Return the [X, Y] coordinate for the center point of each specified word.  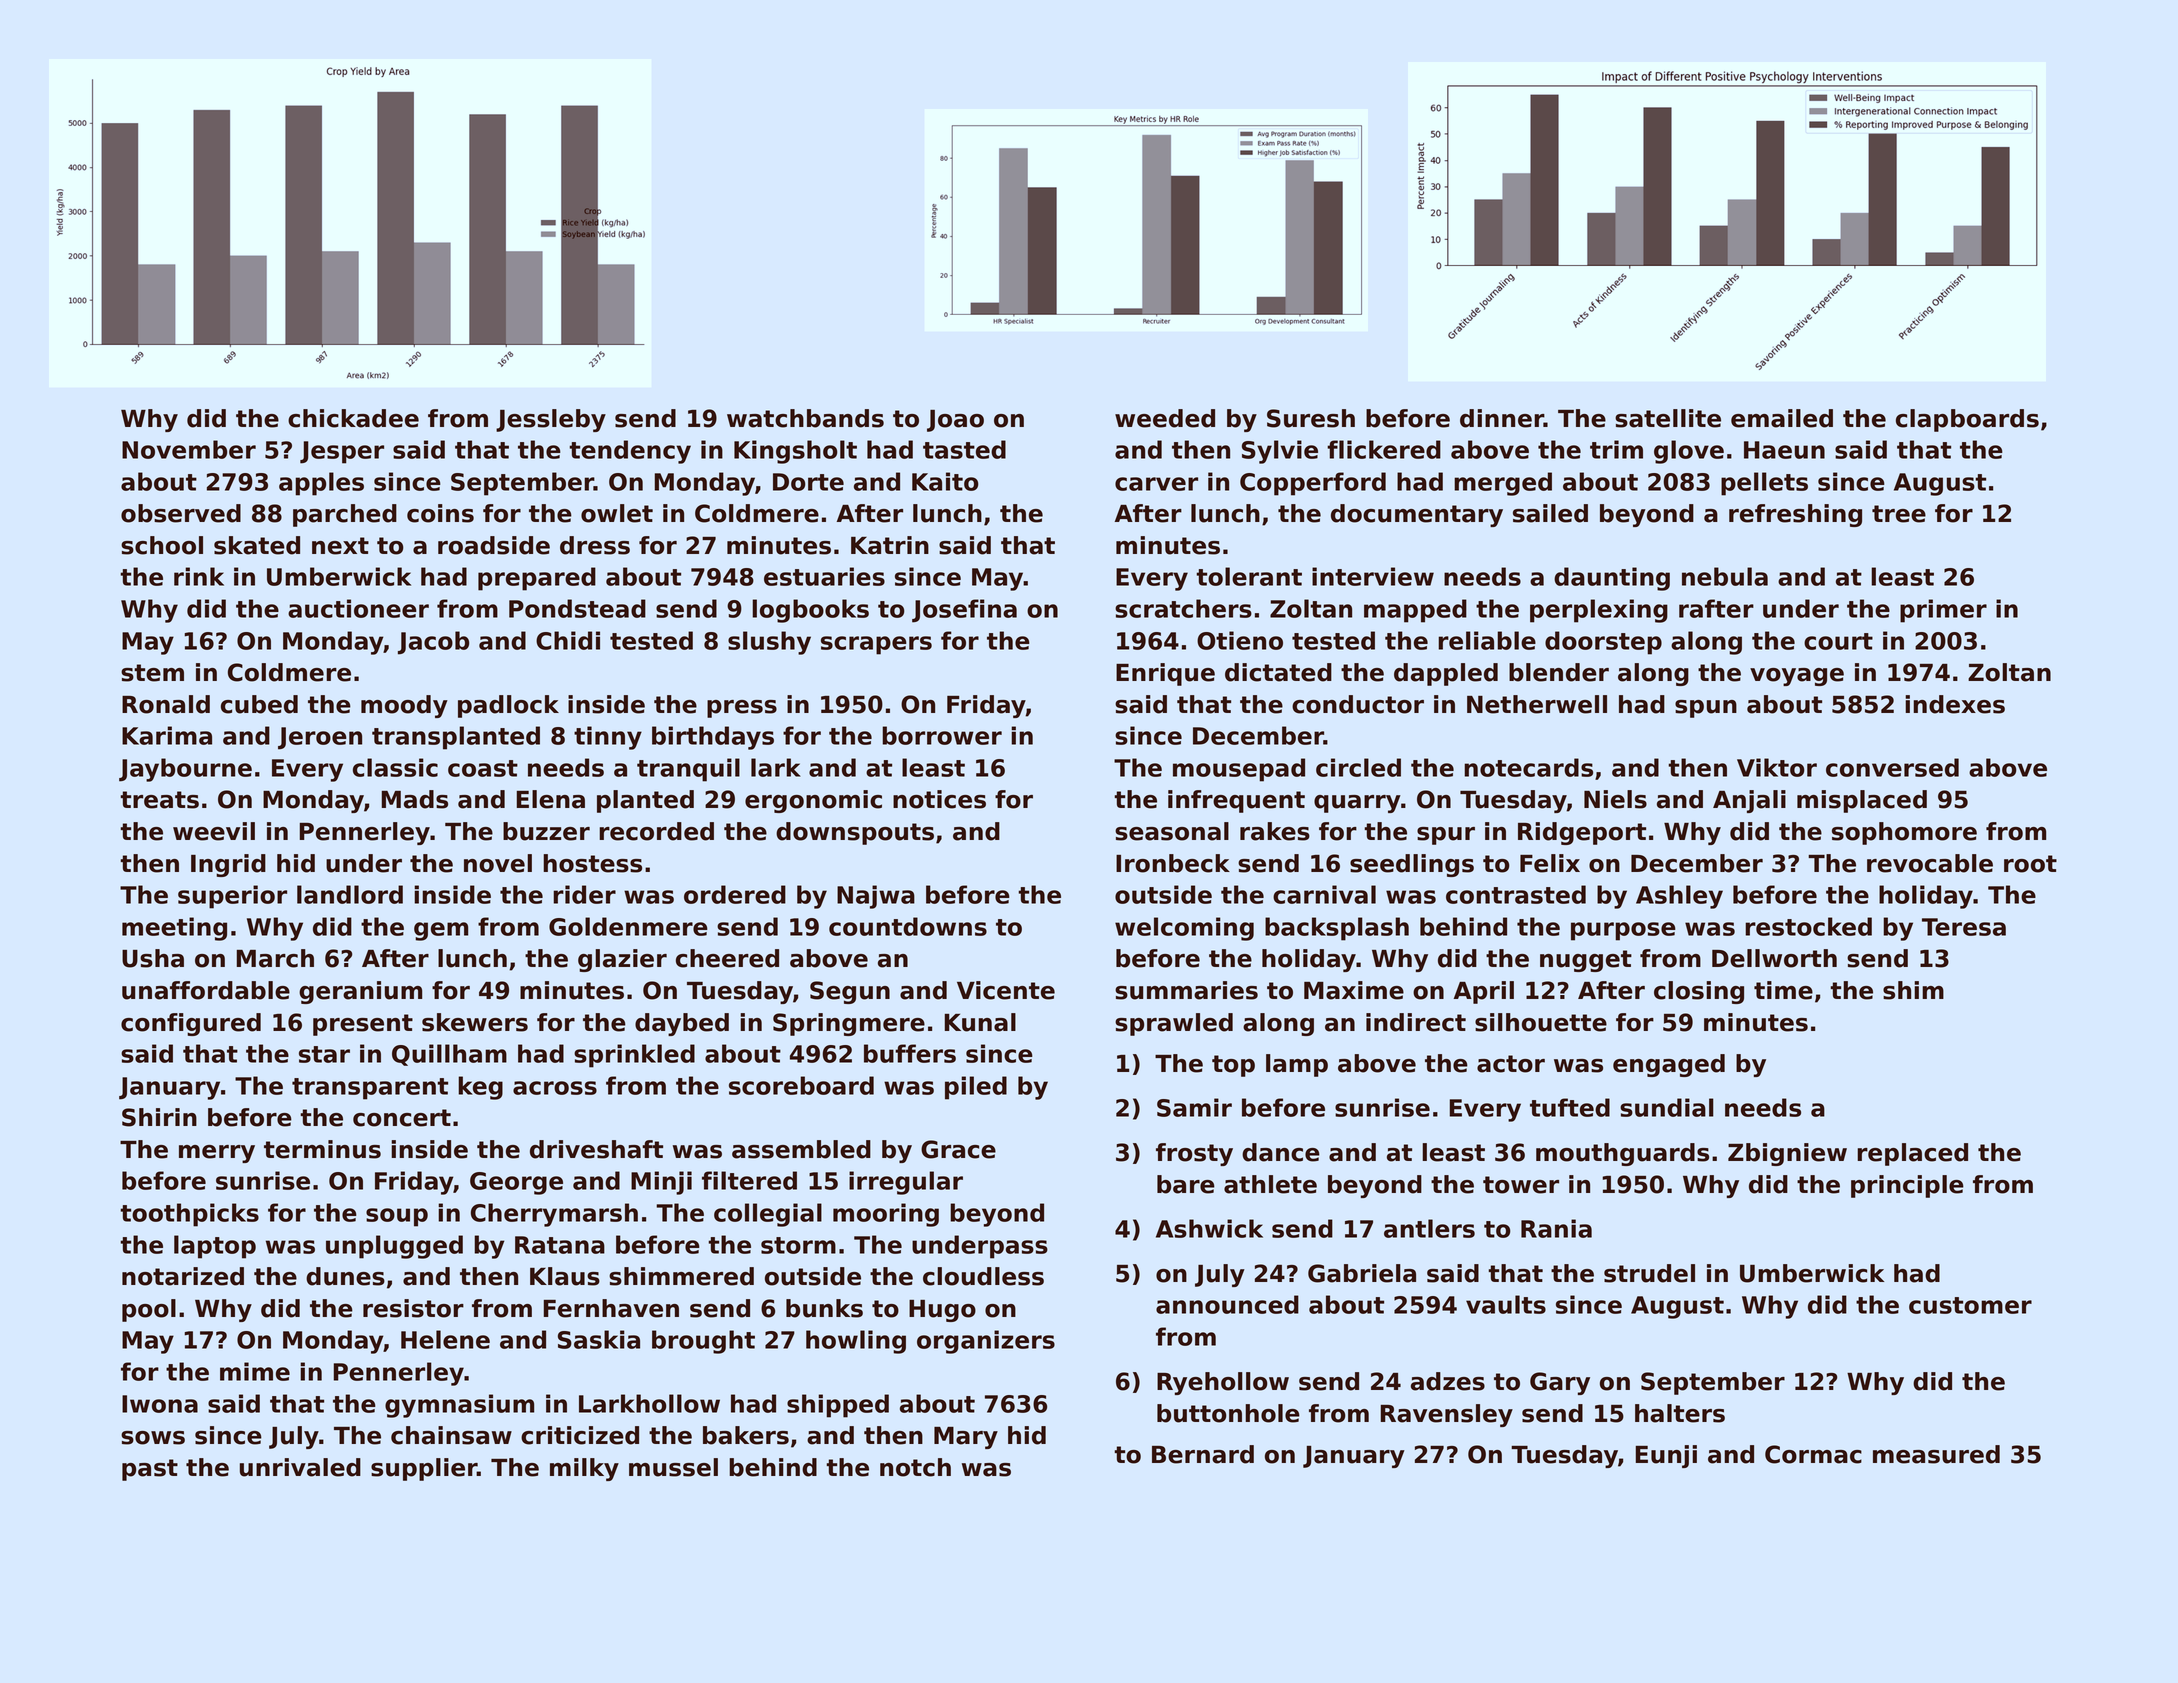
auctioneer [358, 608]
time [1783, 990]
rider [584, 894]
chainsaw [451, 1435]
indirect [1416, 1022]
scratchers [1183, 608]
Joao [955, 421]
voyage [1797, 677]
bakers [746, 1435]
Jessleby [551, 420]
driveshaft [596, 1149]
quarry [1357, 804]
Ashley [1679, 897]
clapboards [1967, 420]
